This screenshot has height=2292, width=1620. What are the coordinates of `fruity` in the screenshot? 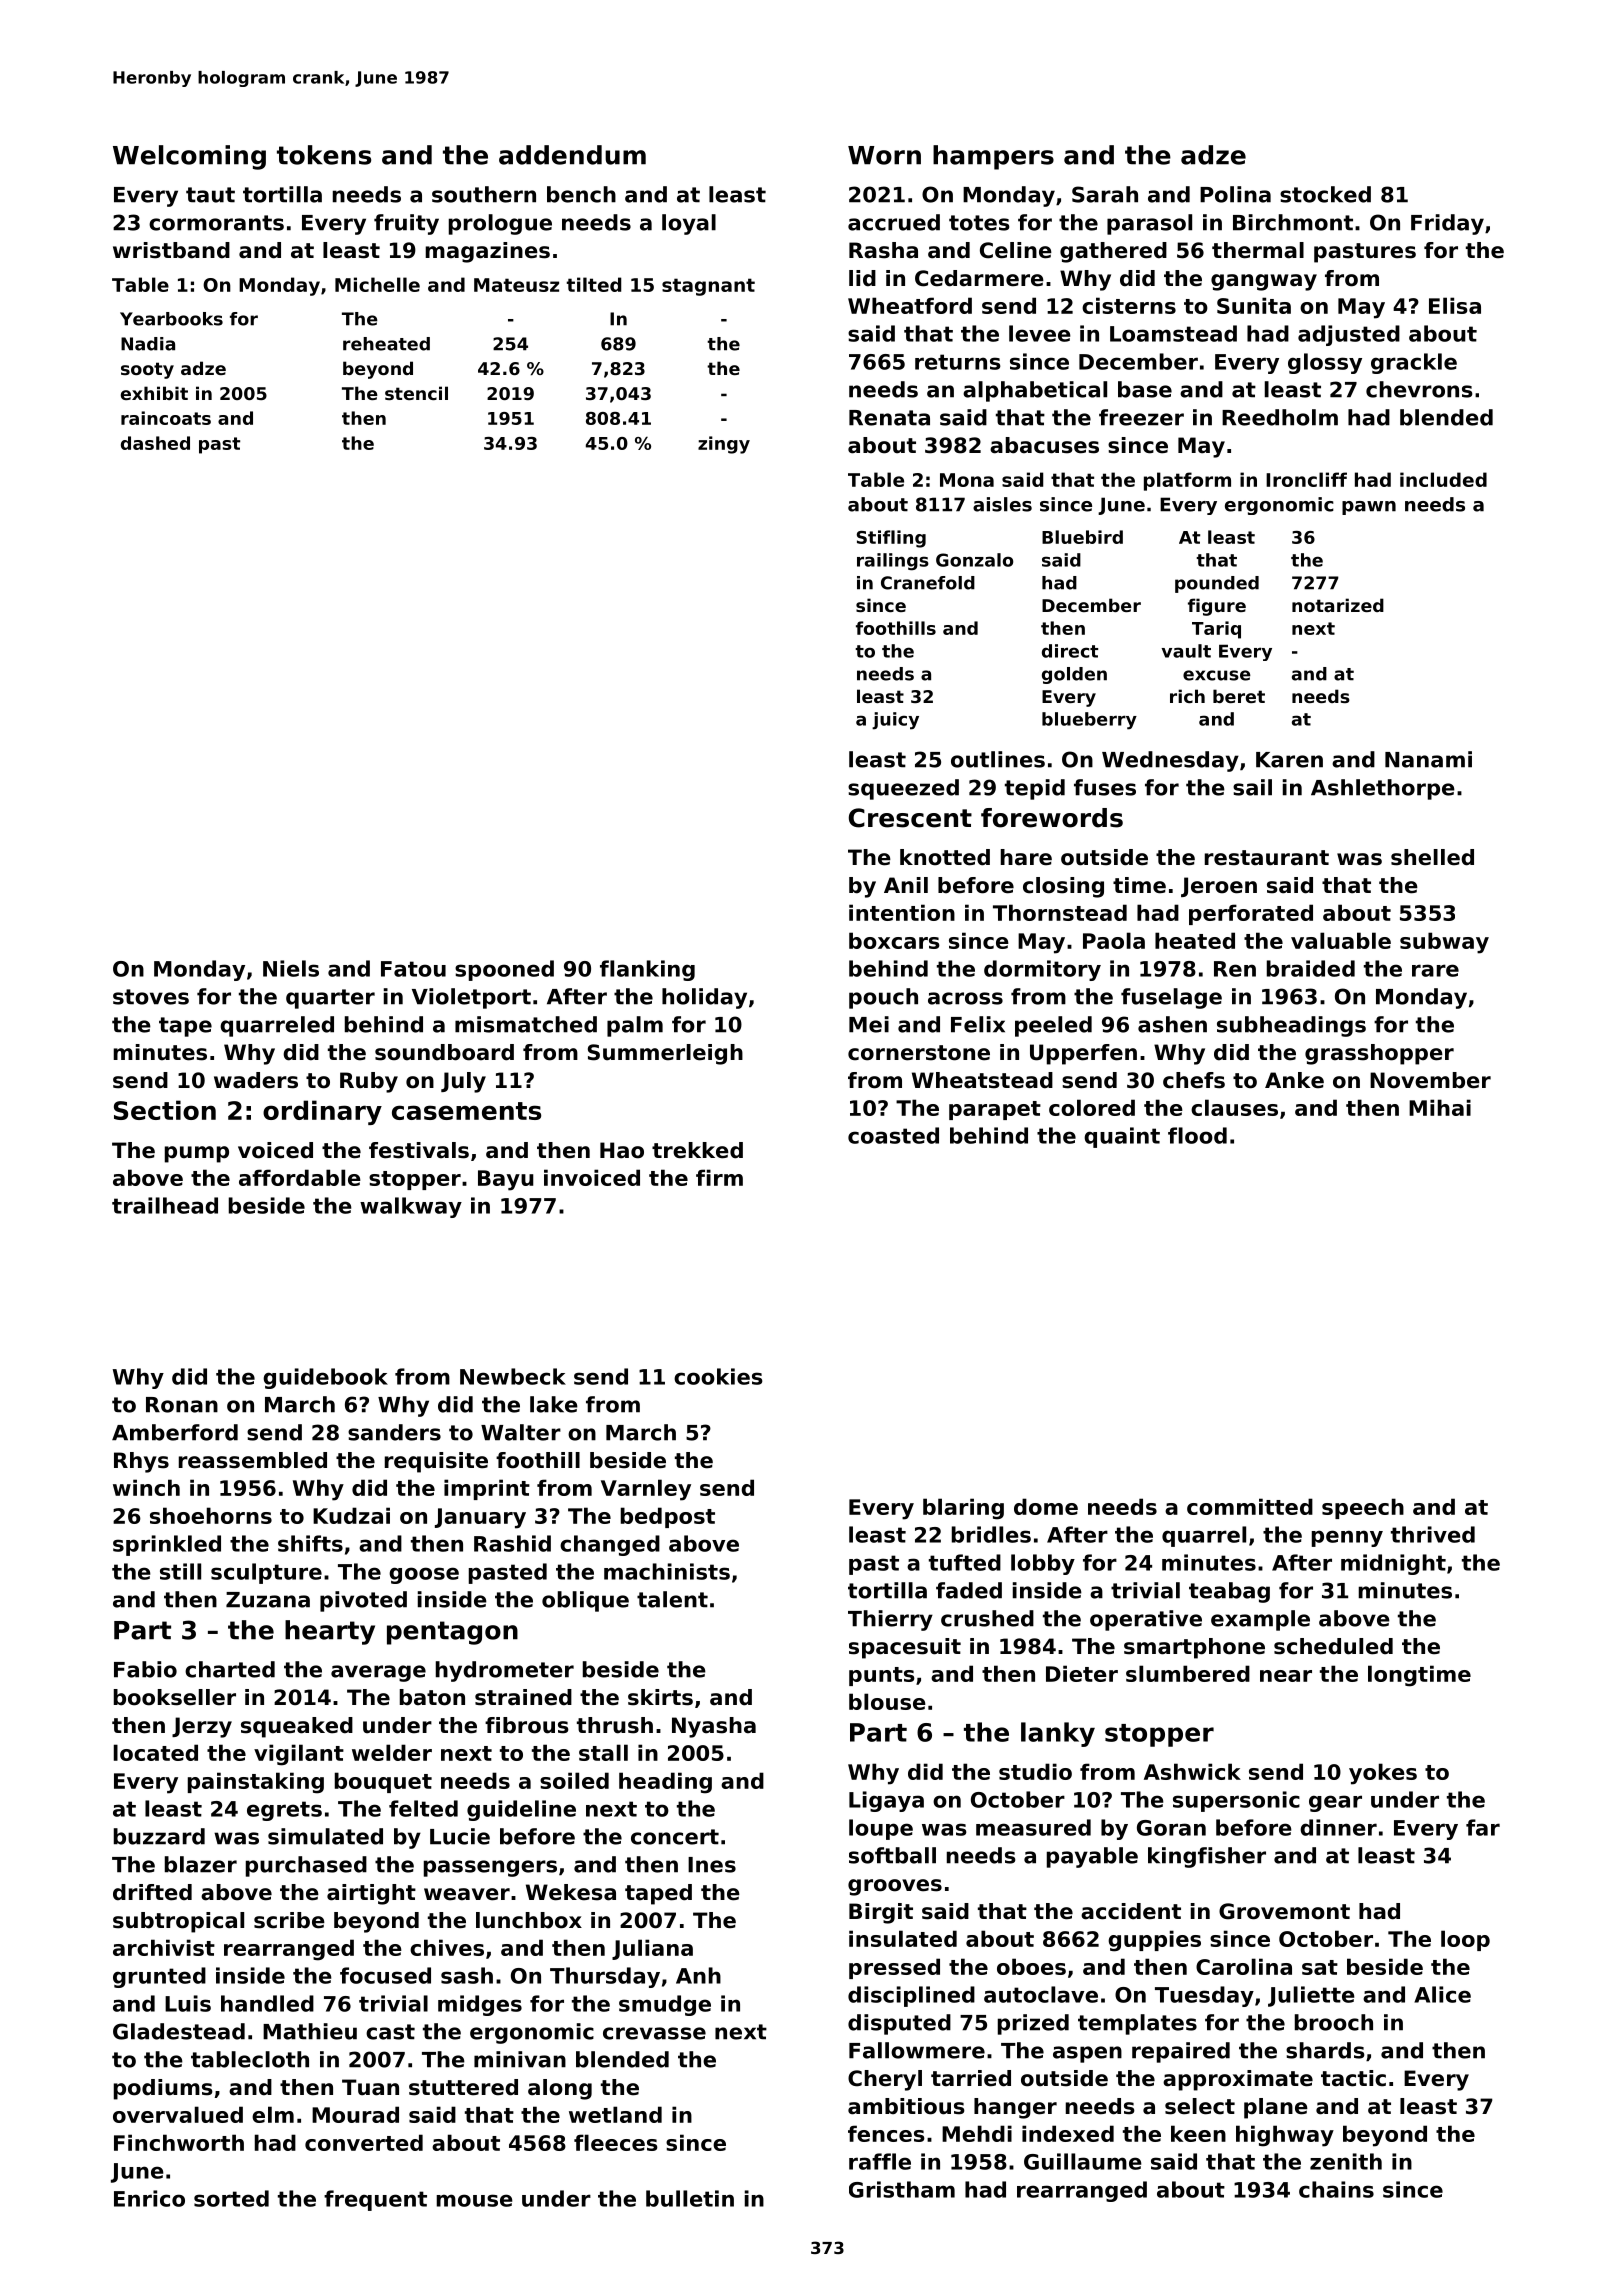 It's located at (406, 224).
